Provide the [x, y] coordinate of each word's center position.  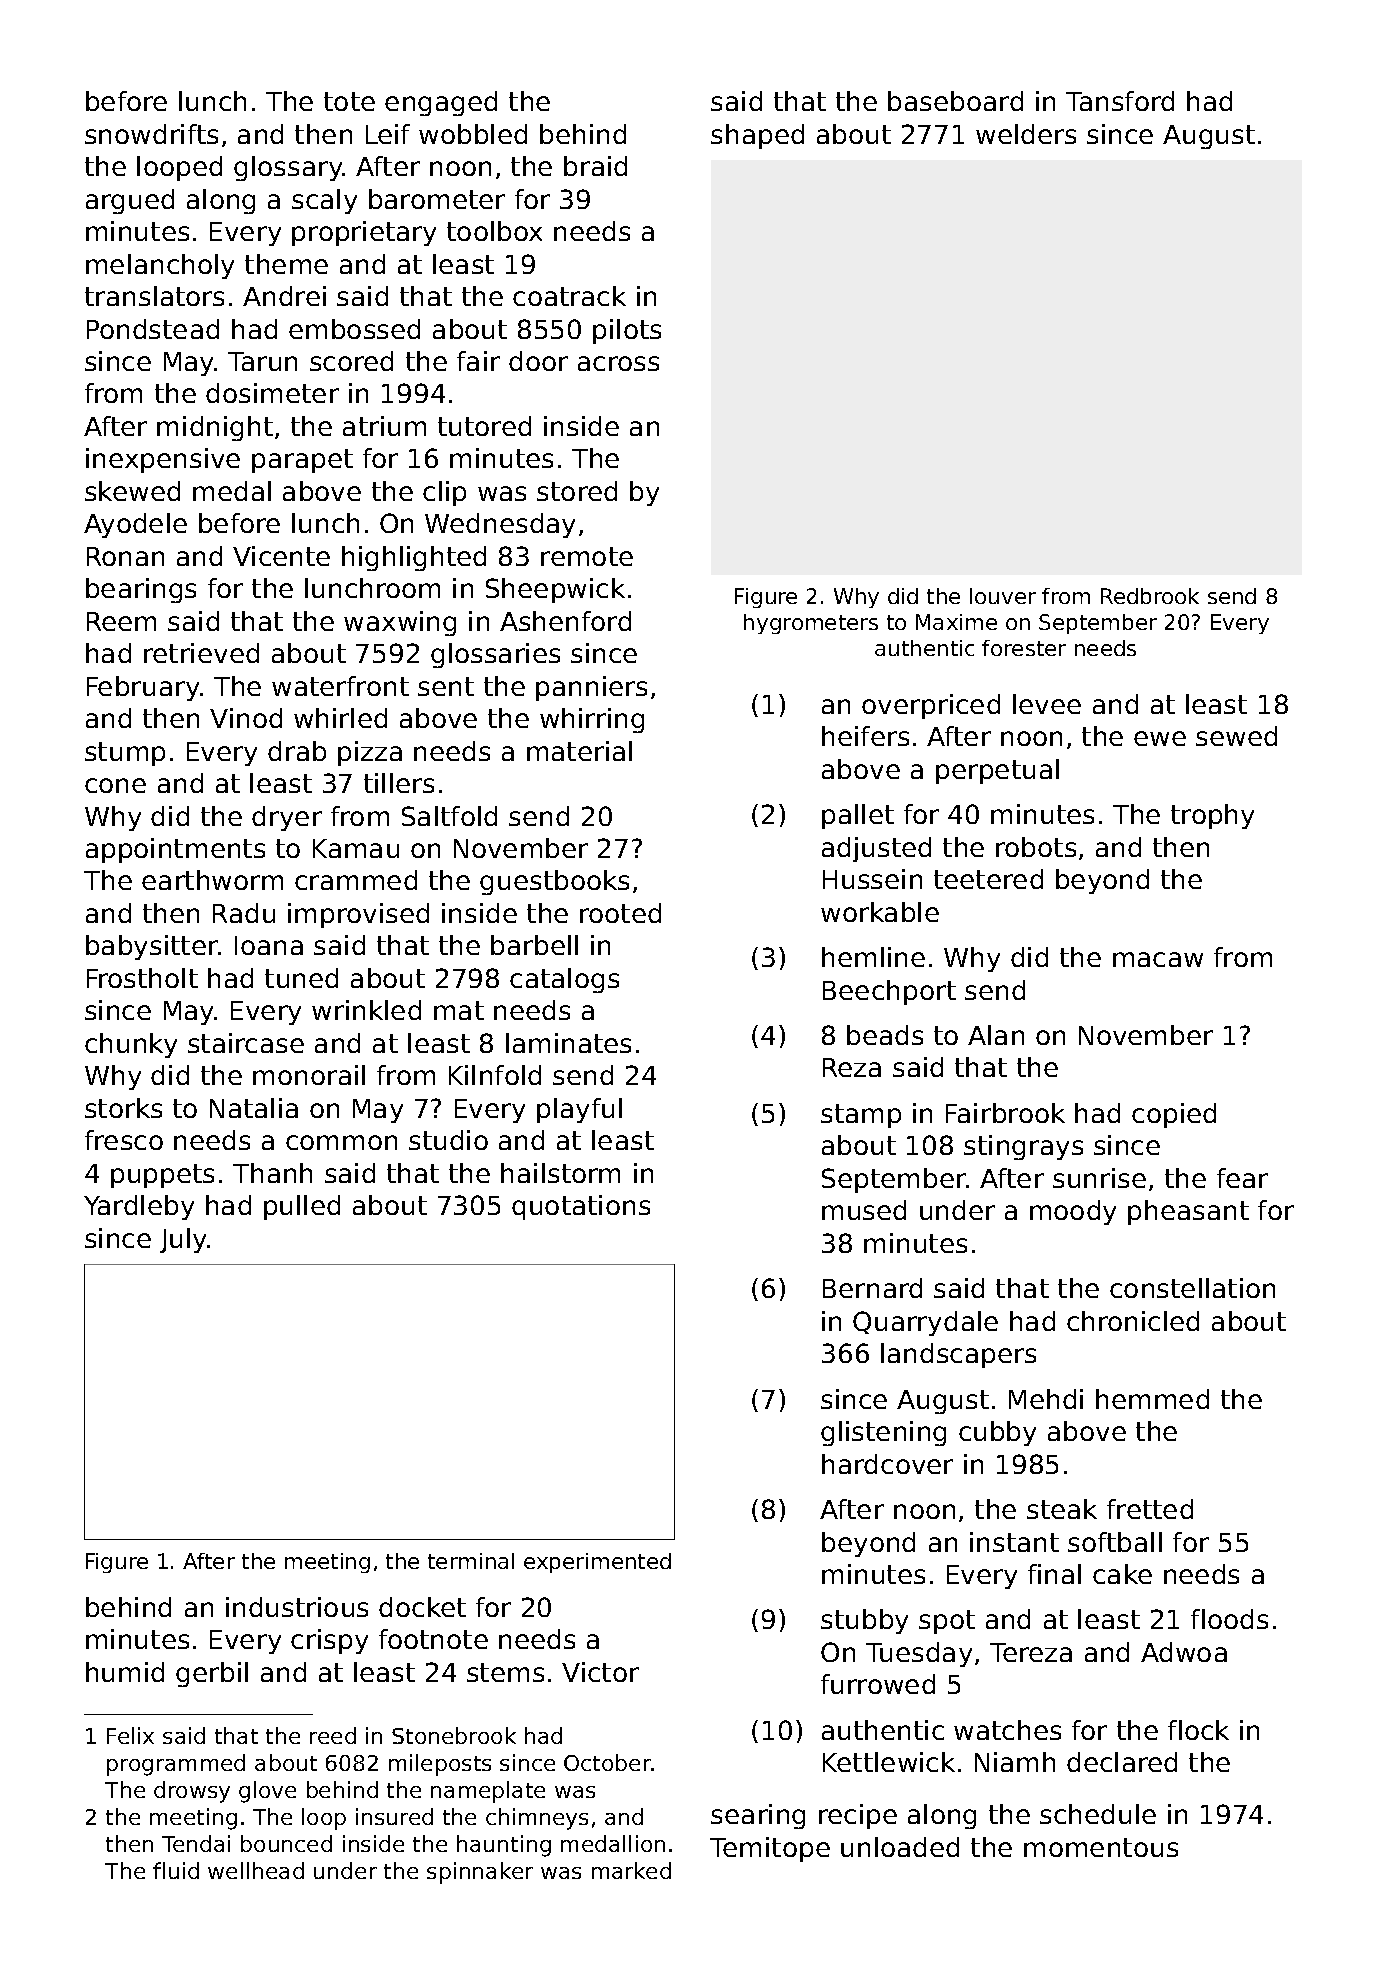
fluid [176, 1870]
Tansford [1120, 101]
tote [349, 101]
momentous [1101, 1847]
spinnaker [480, 1873]
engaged [441, 103]
